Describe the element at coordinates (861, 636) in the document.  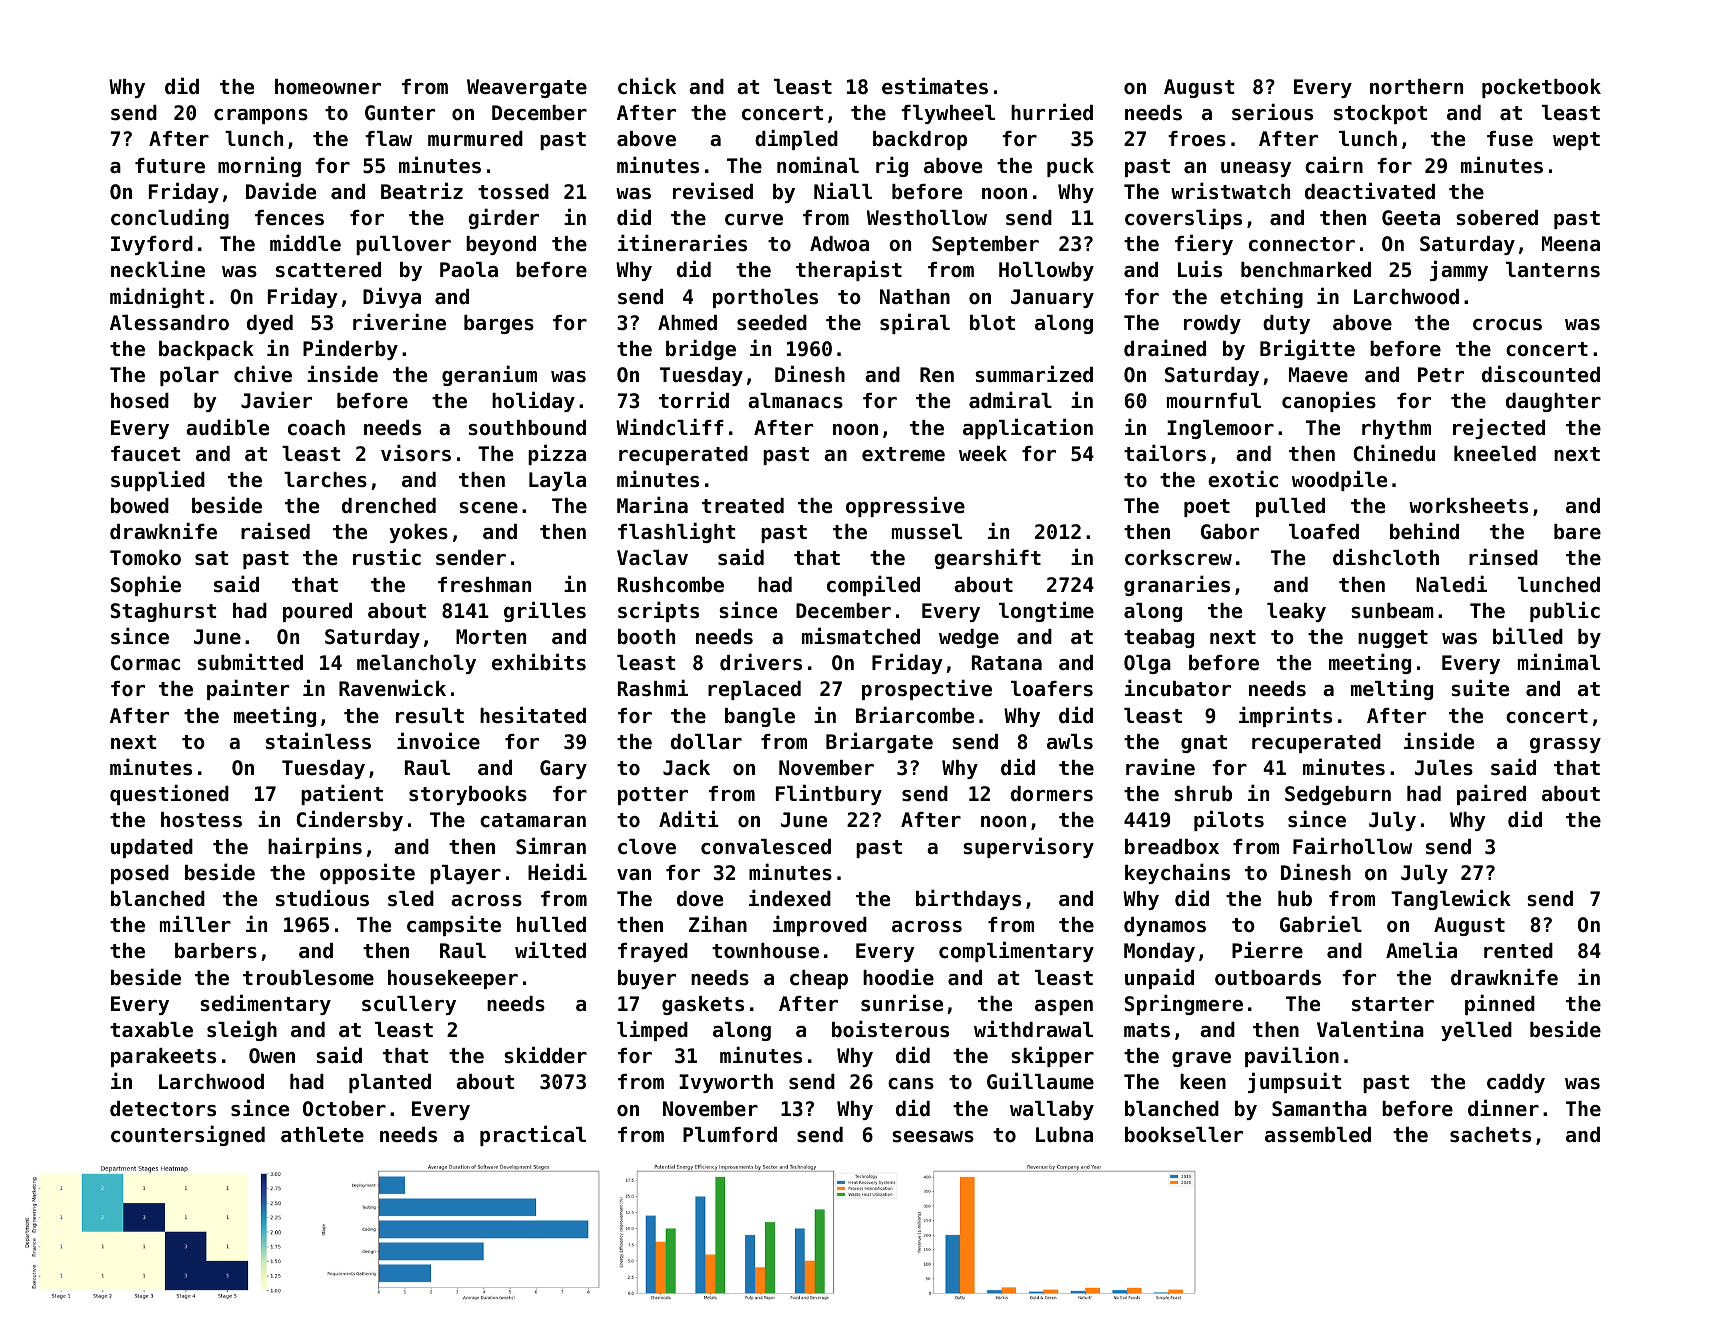
I see `mismatched` at that location.
